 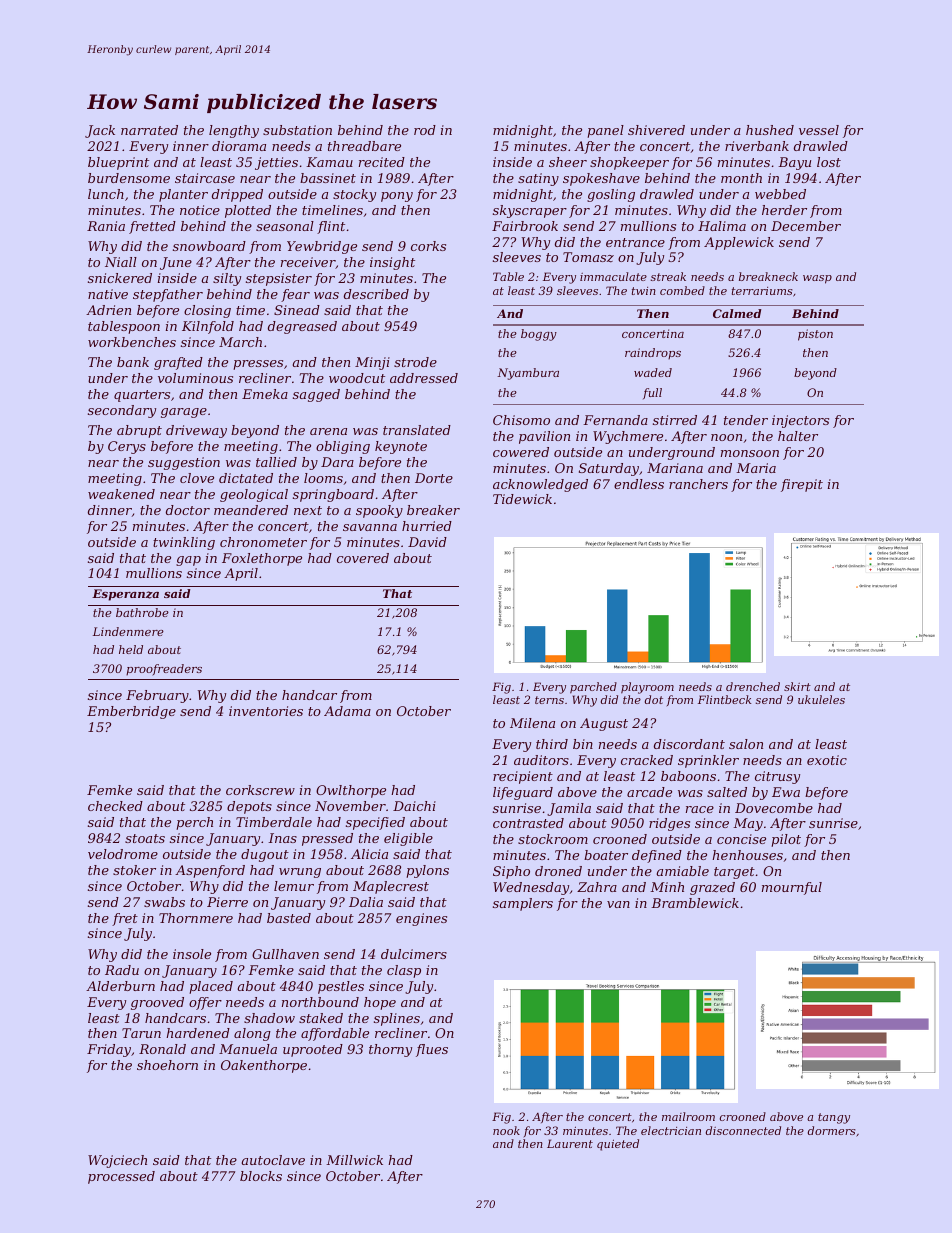 I want to click on autoclave, so click(x=273, y=1160).
